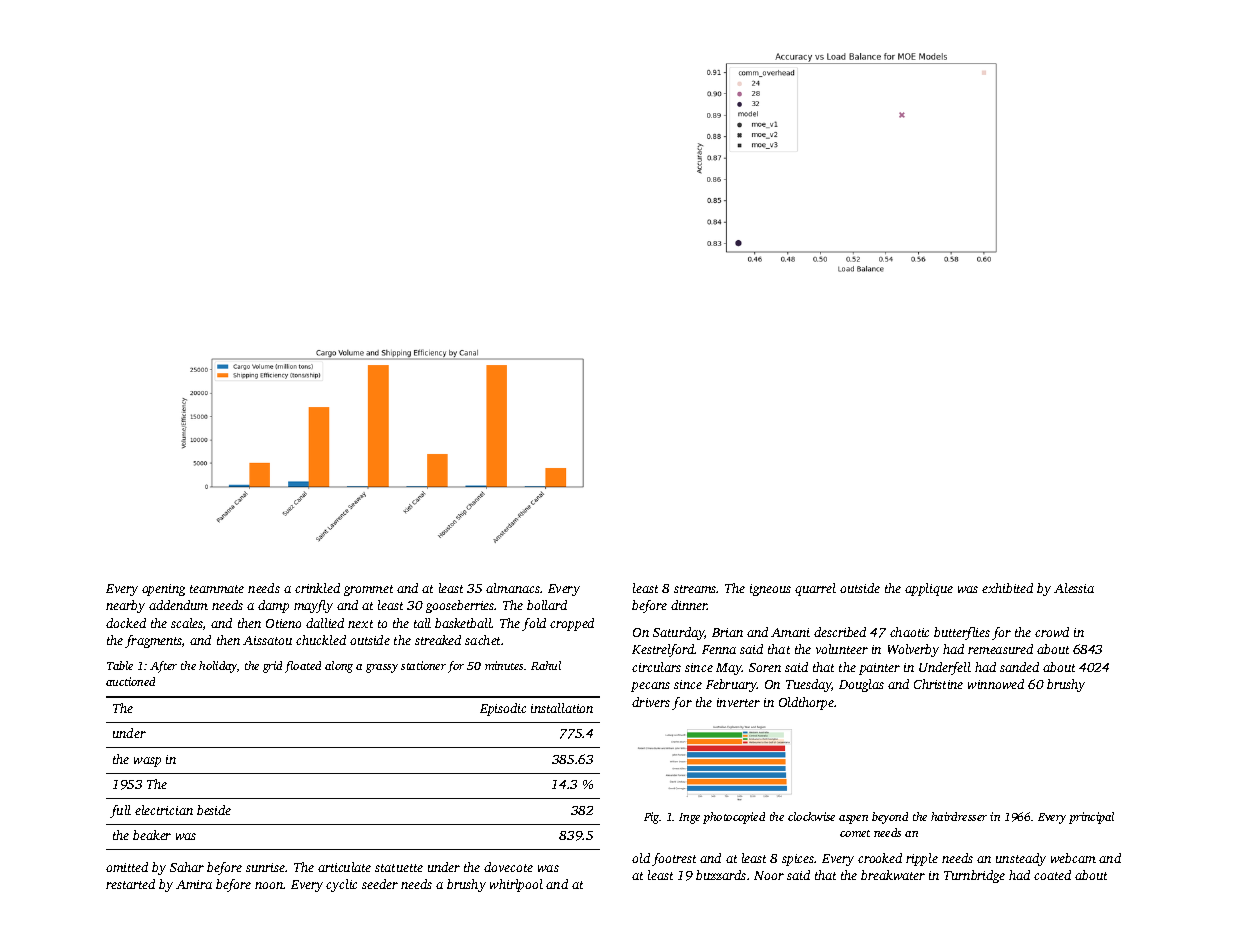  I want to click on beside, so click(214, 810).
